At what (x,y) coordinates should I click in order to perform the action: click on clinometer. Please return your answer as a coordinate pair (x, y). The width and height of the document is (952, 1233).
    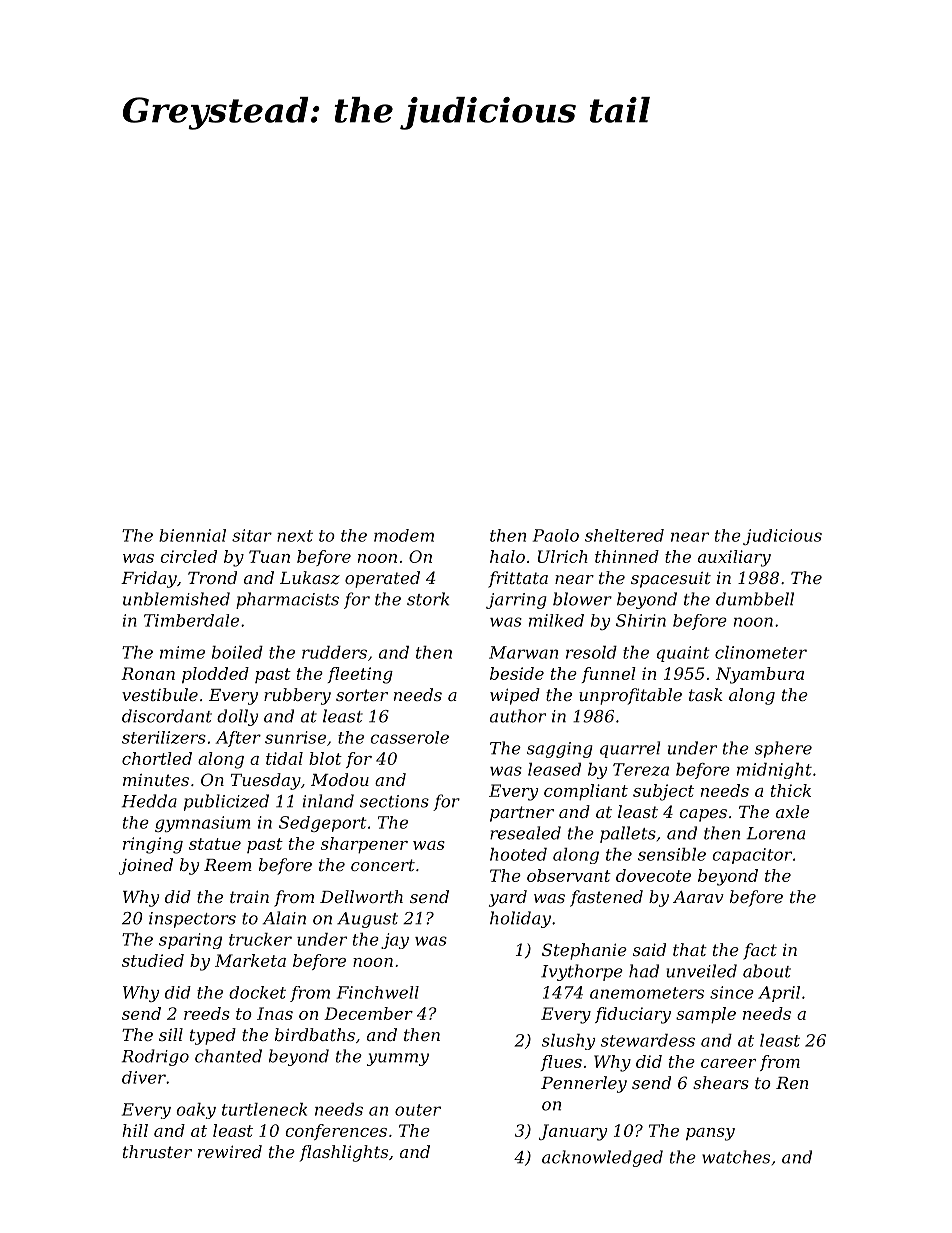
    Looking at the image, I should click on (761, 652).
